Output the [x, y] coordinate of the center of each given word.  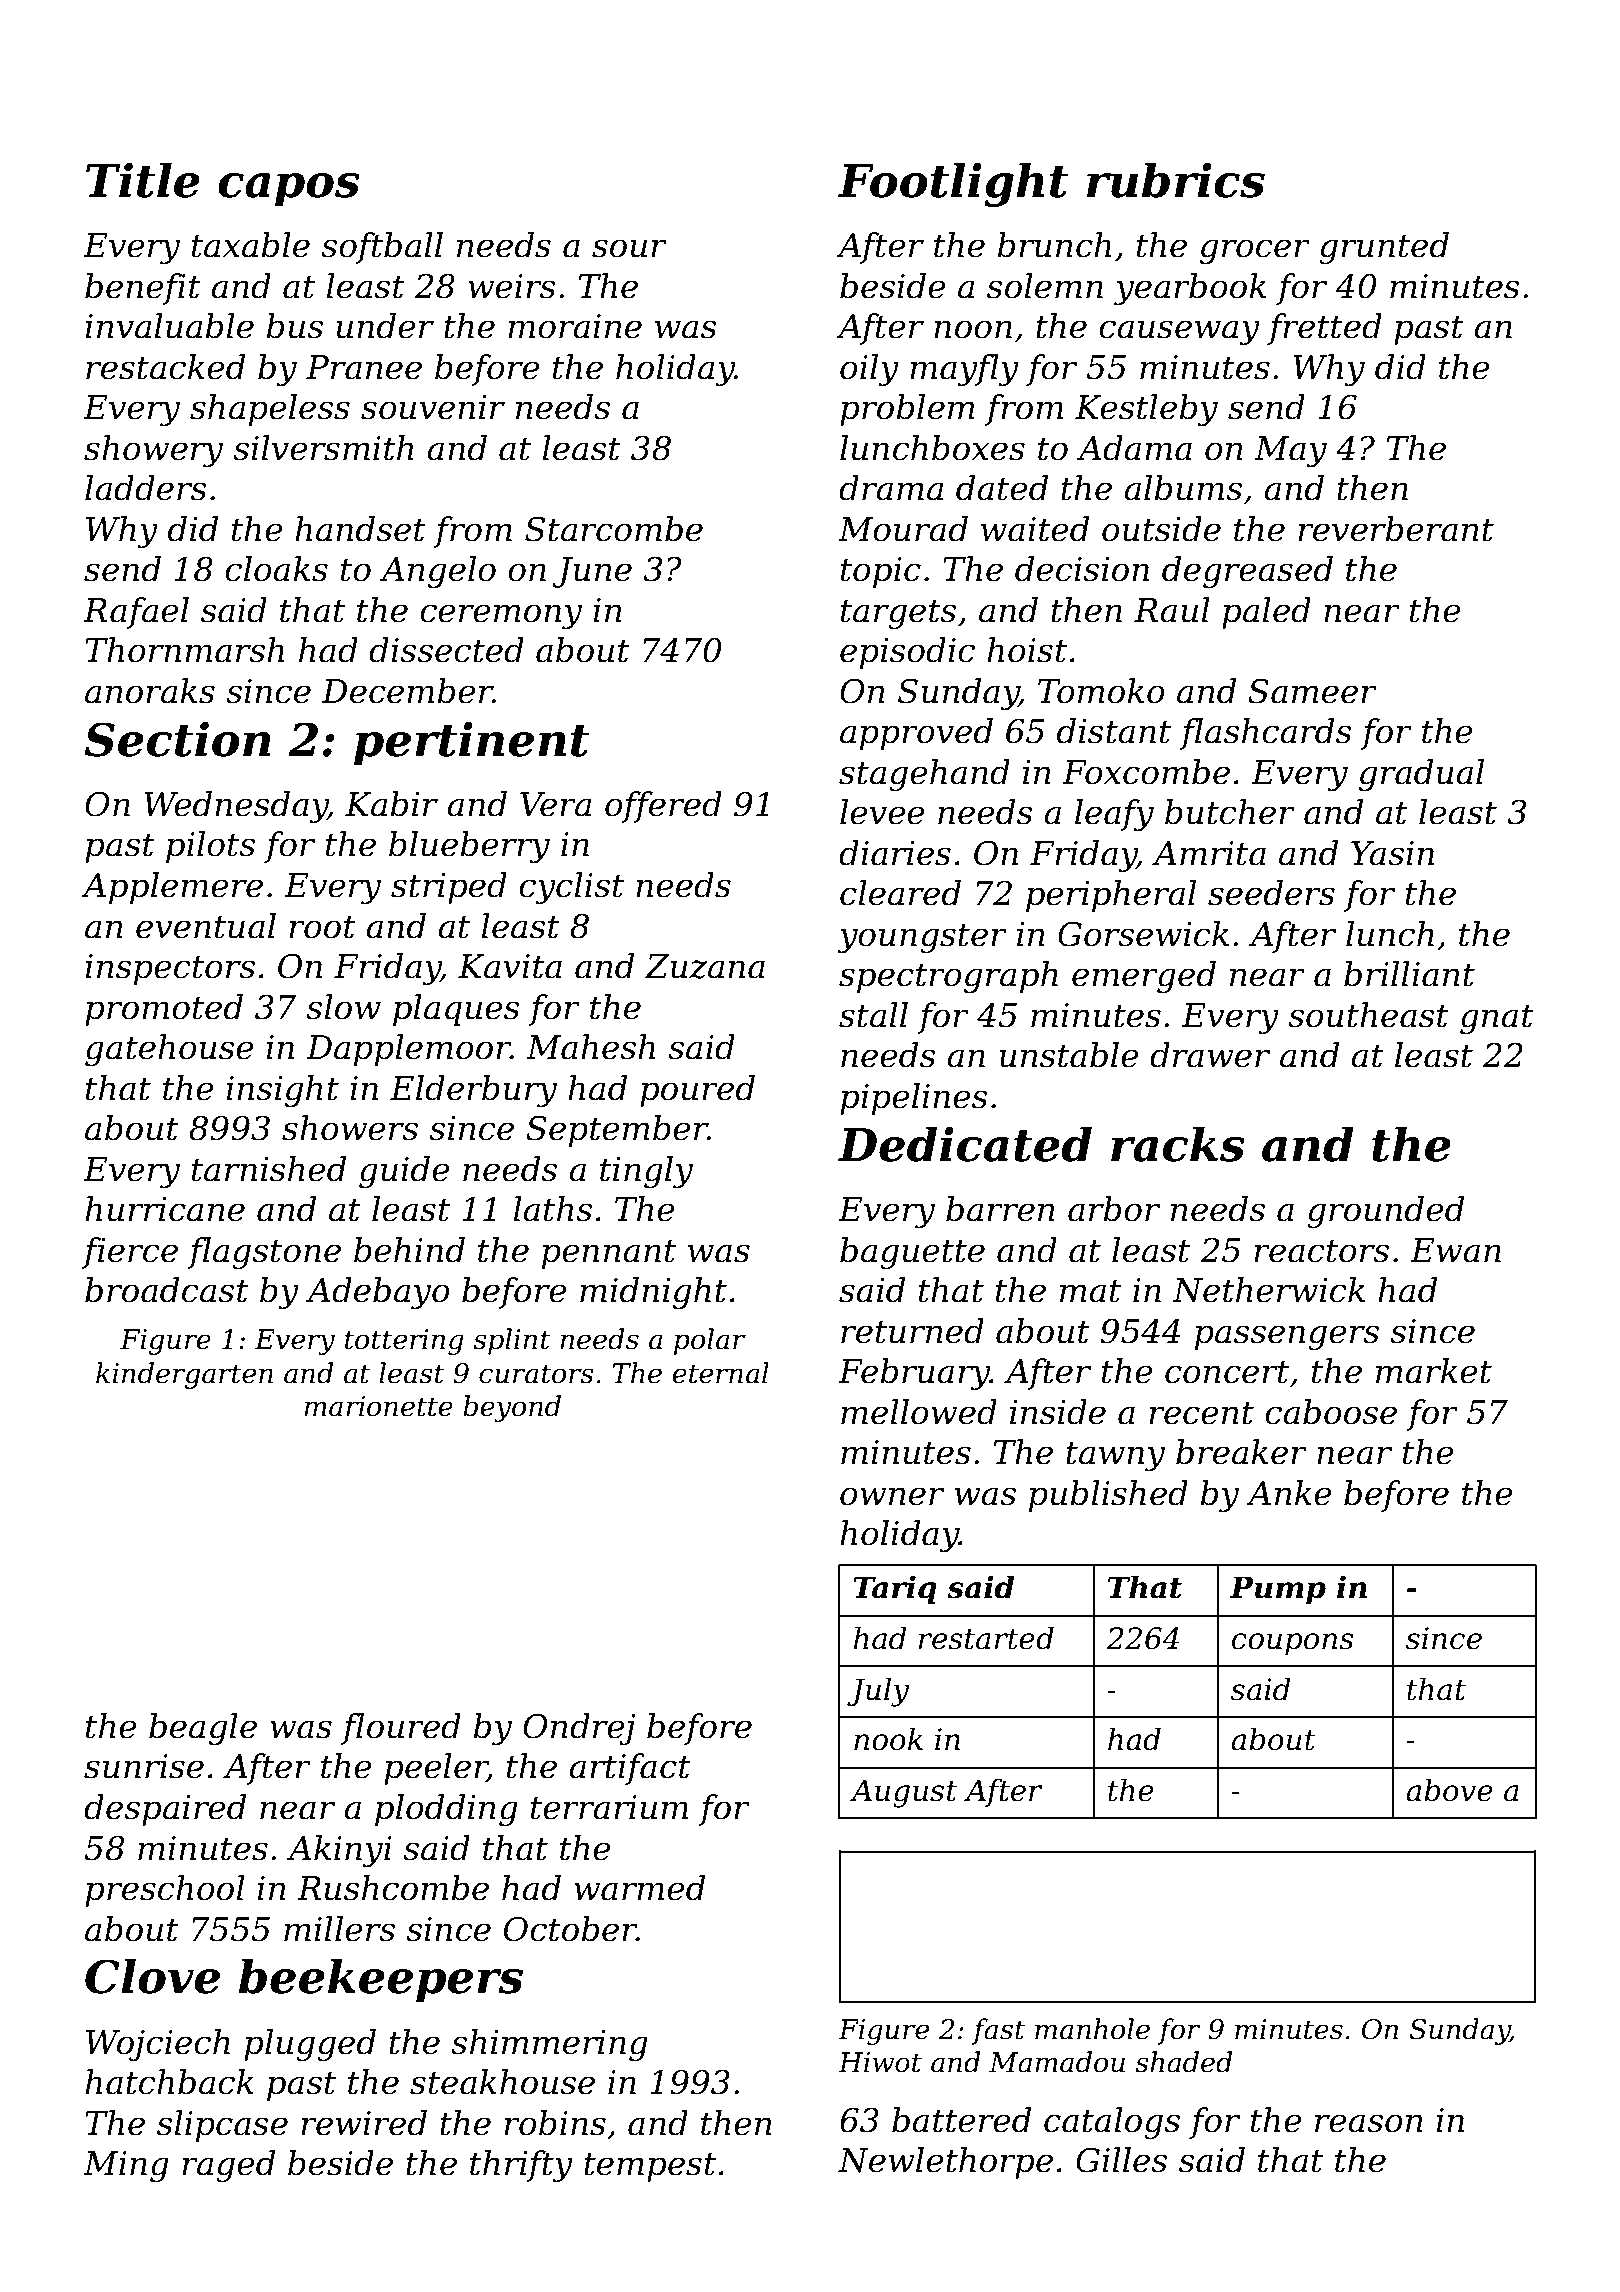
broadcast [167, 1290]
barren [1000, 1209]
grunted [1384, 248]
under [385, 326]
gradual [1421, 775]
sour [629, 248]
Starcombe [614, 529]
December [407, 691]
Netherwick [1268, 1290]
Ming [126, 2167]
